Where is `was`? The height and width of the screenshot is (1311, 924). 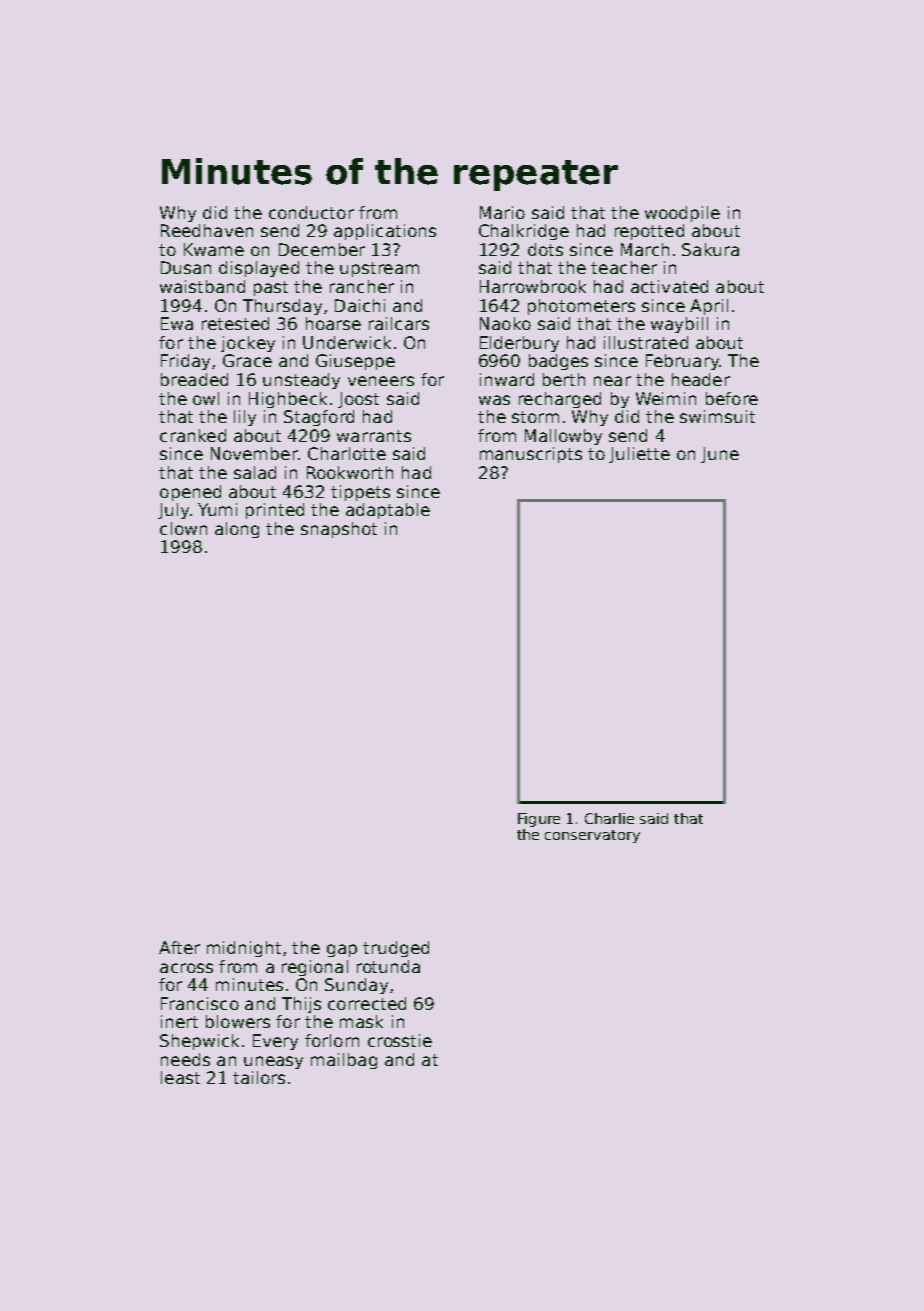
was is located at coordinates (494, 400).
